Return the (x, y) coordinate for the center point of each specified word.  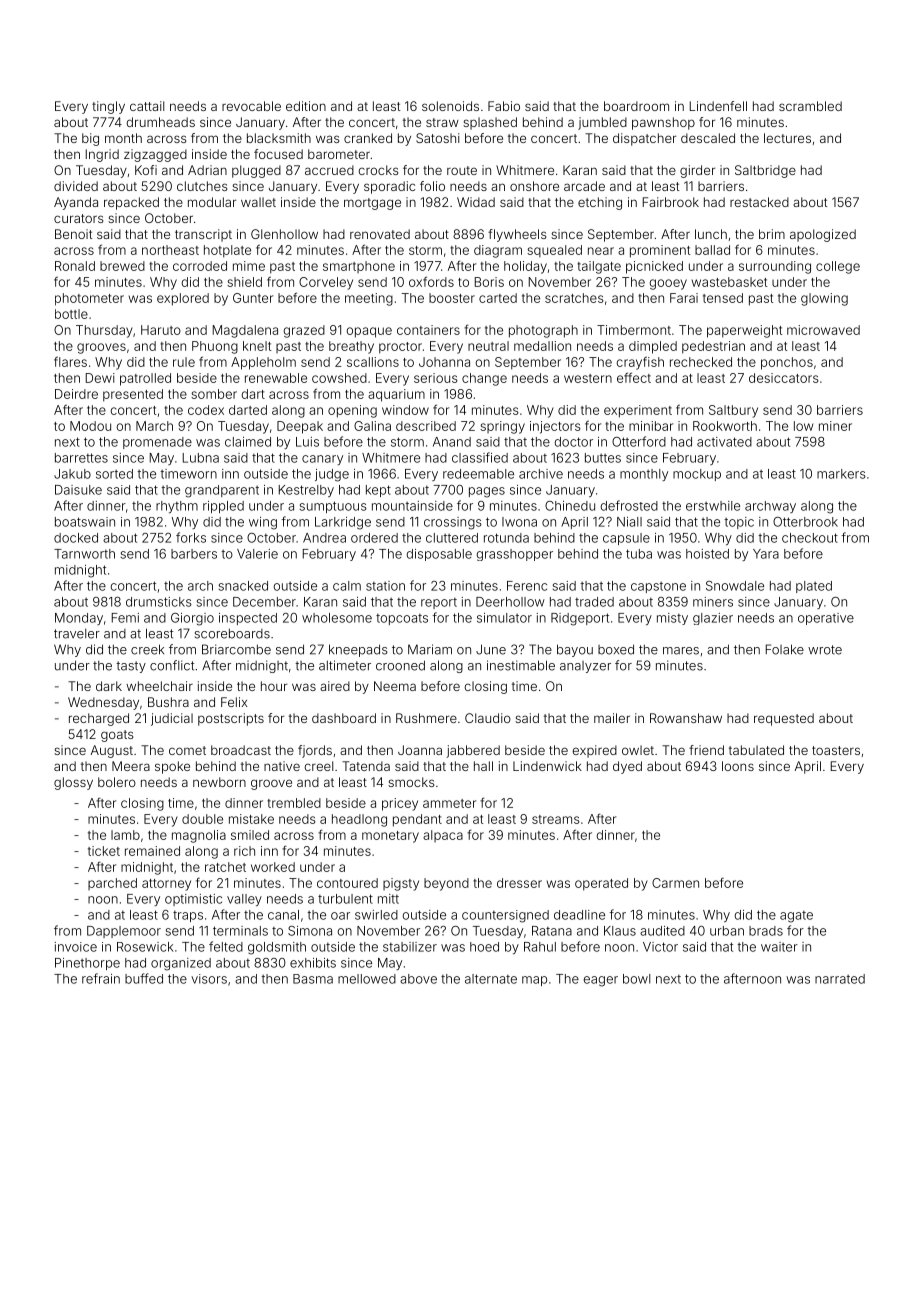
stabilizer (410, 947)
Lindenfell (718, 106)
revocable (251, 106)
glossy (73, 783)
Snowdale (735, 586)
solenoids (450, 106)
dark (109, 686)
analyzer (585, 667)
